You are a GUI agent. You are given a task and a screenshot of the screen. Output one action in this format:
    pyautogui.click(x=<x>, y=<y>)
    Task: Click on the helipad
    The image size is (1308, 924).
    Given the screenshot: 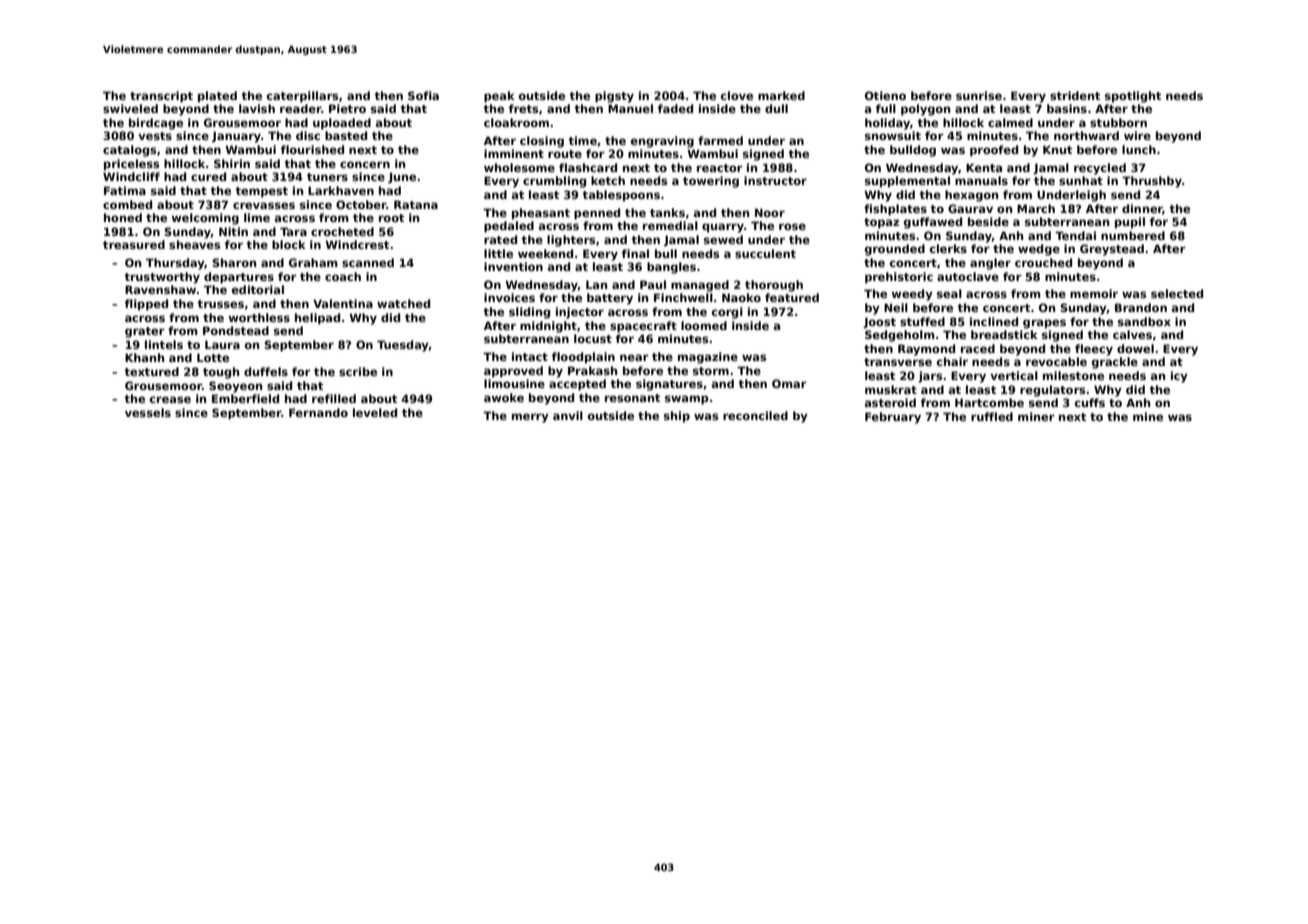 What is the action you would take?
    pyautogui.click(x=317, y=319)
